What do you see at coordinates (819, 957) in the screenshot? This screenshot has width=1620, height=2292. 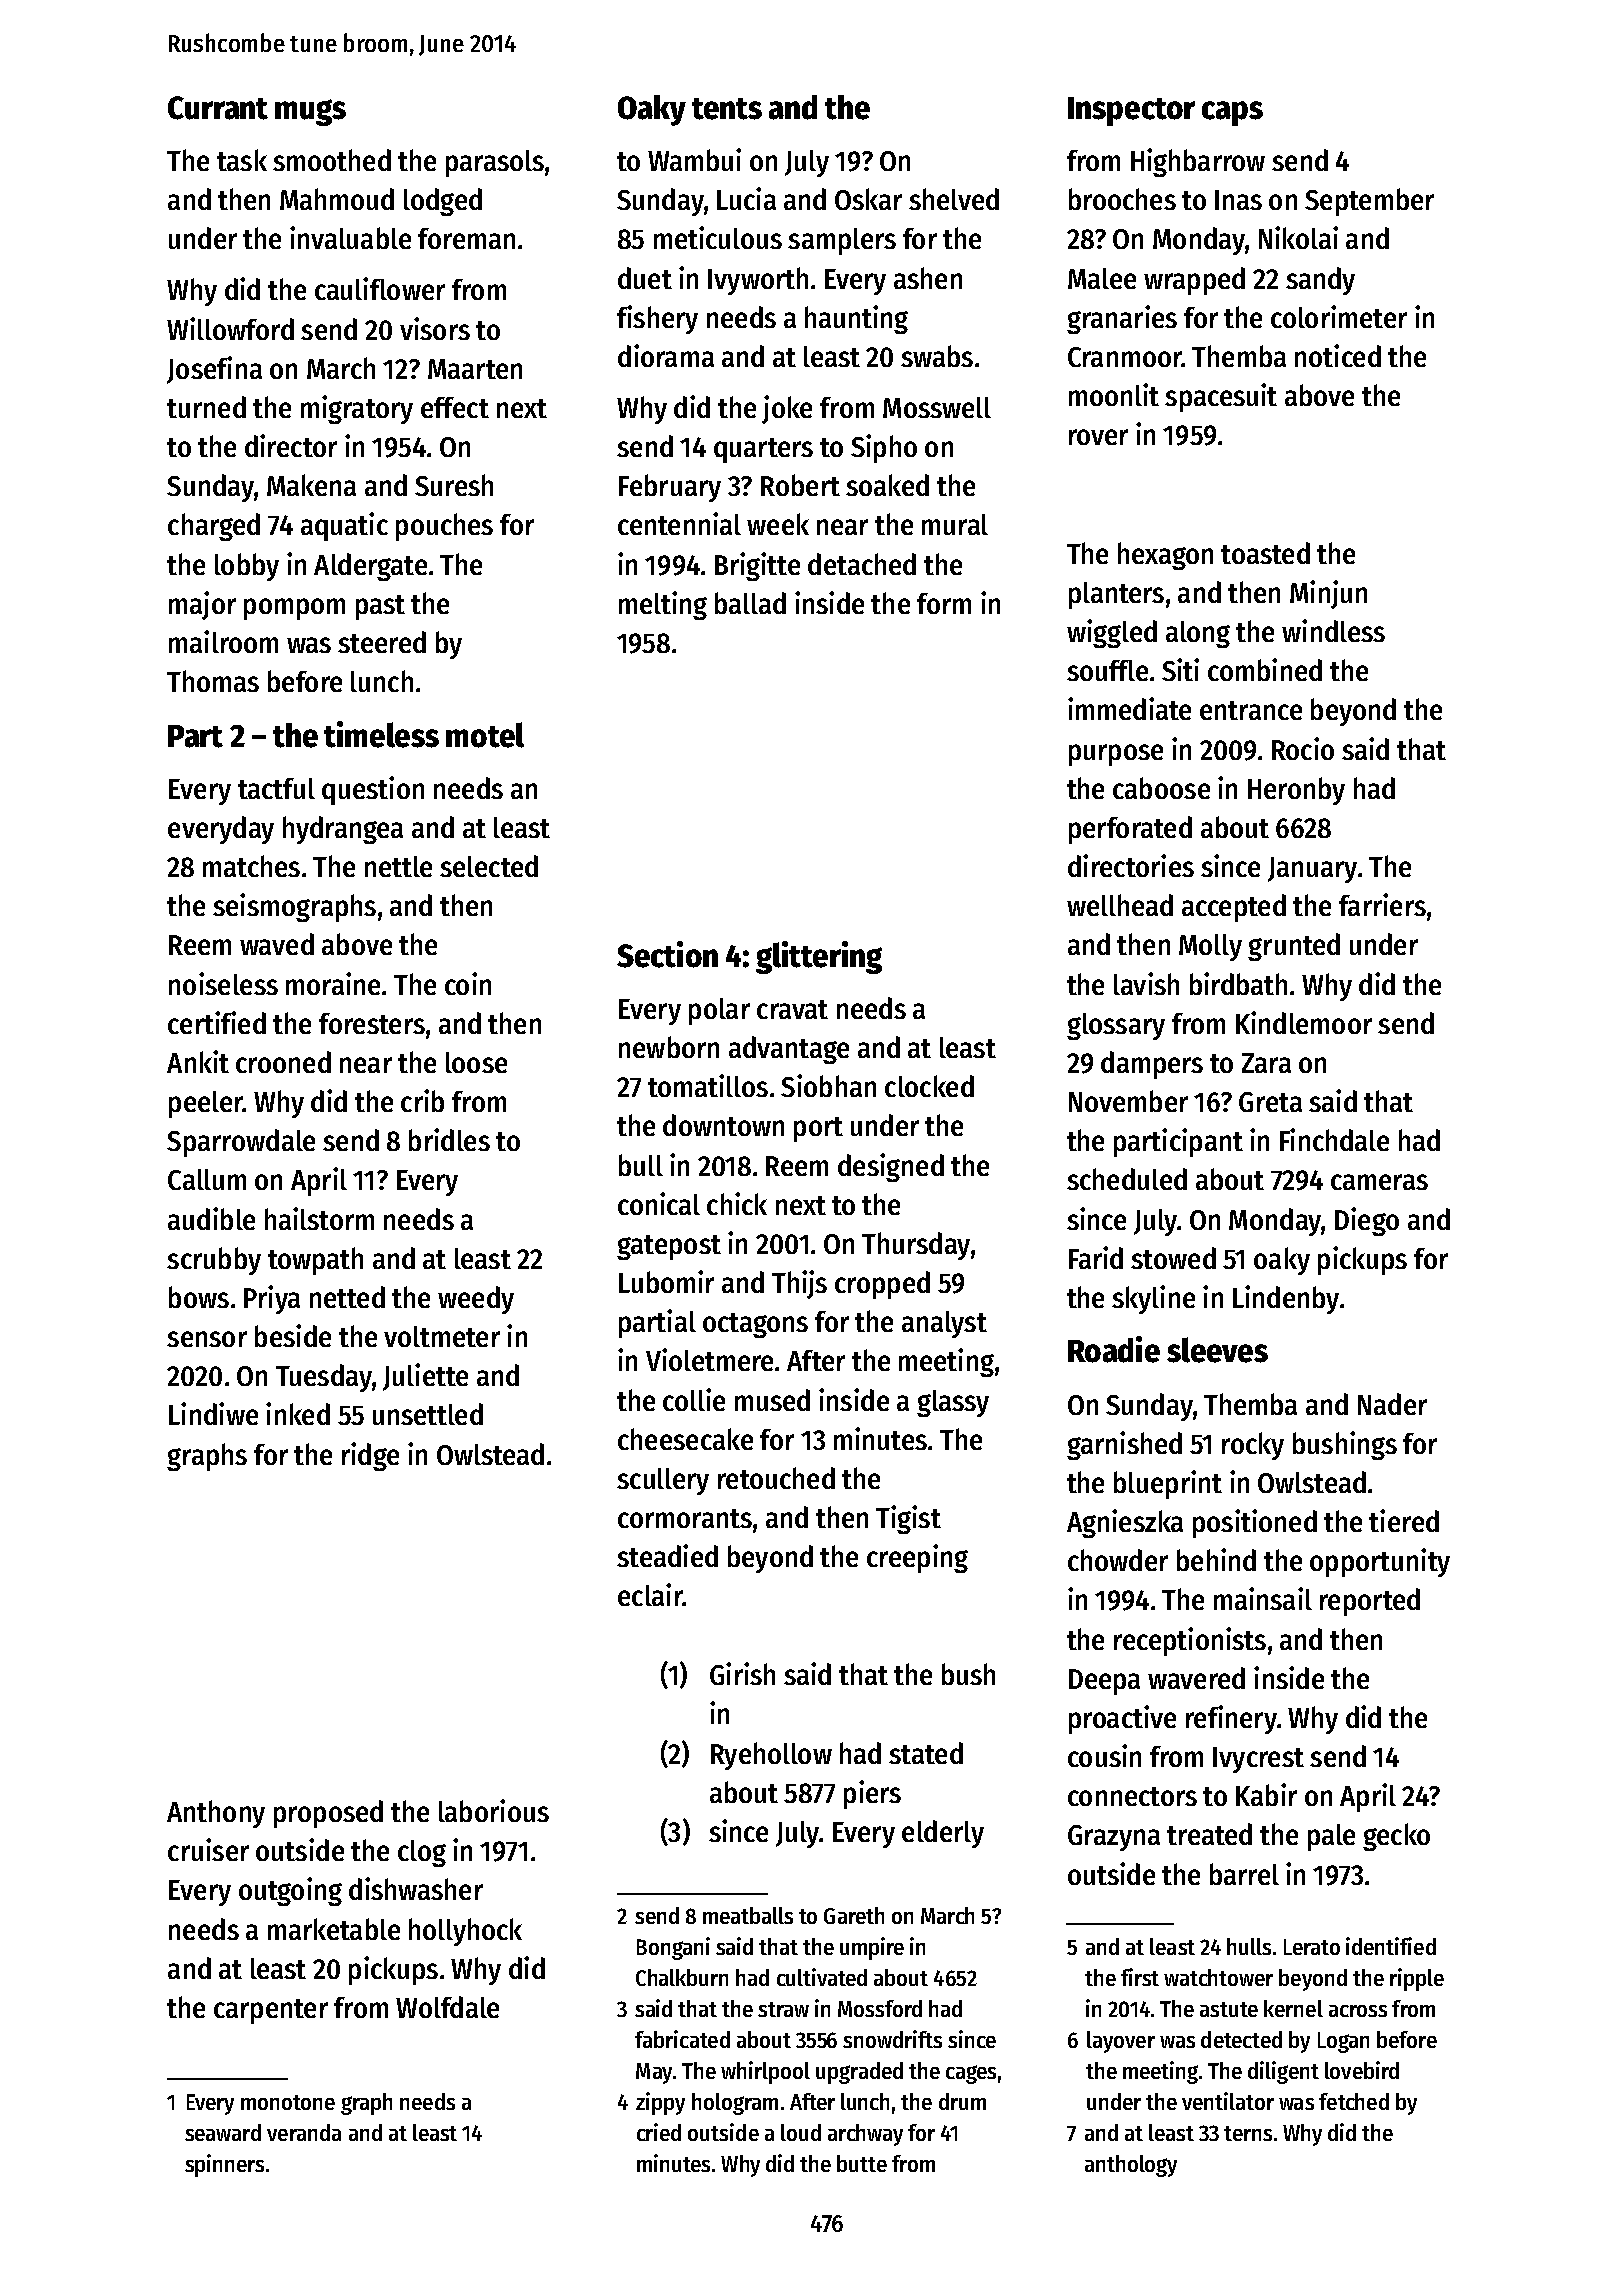 I see `glittering` at bounding box center [819, 957].
